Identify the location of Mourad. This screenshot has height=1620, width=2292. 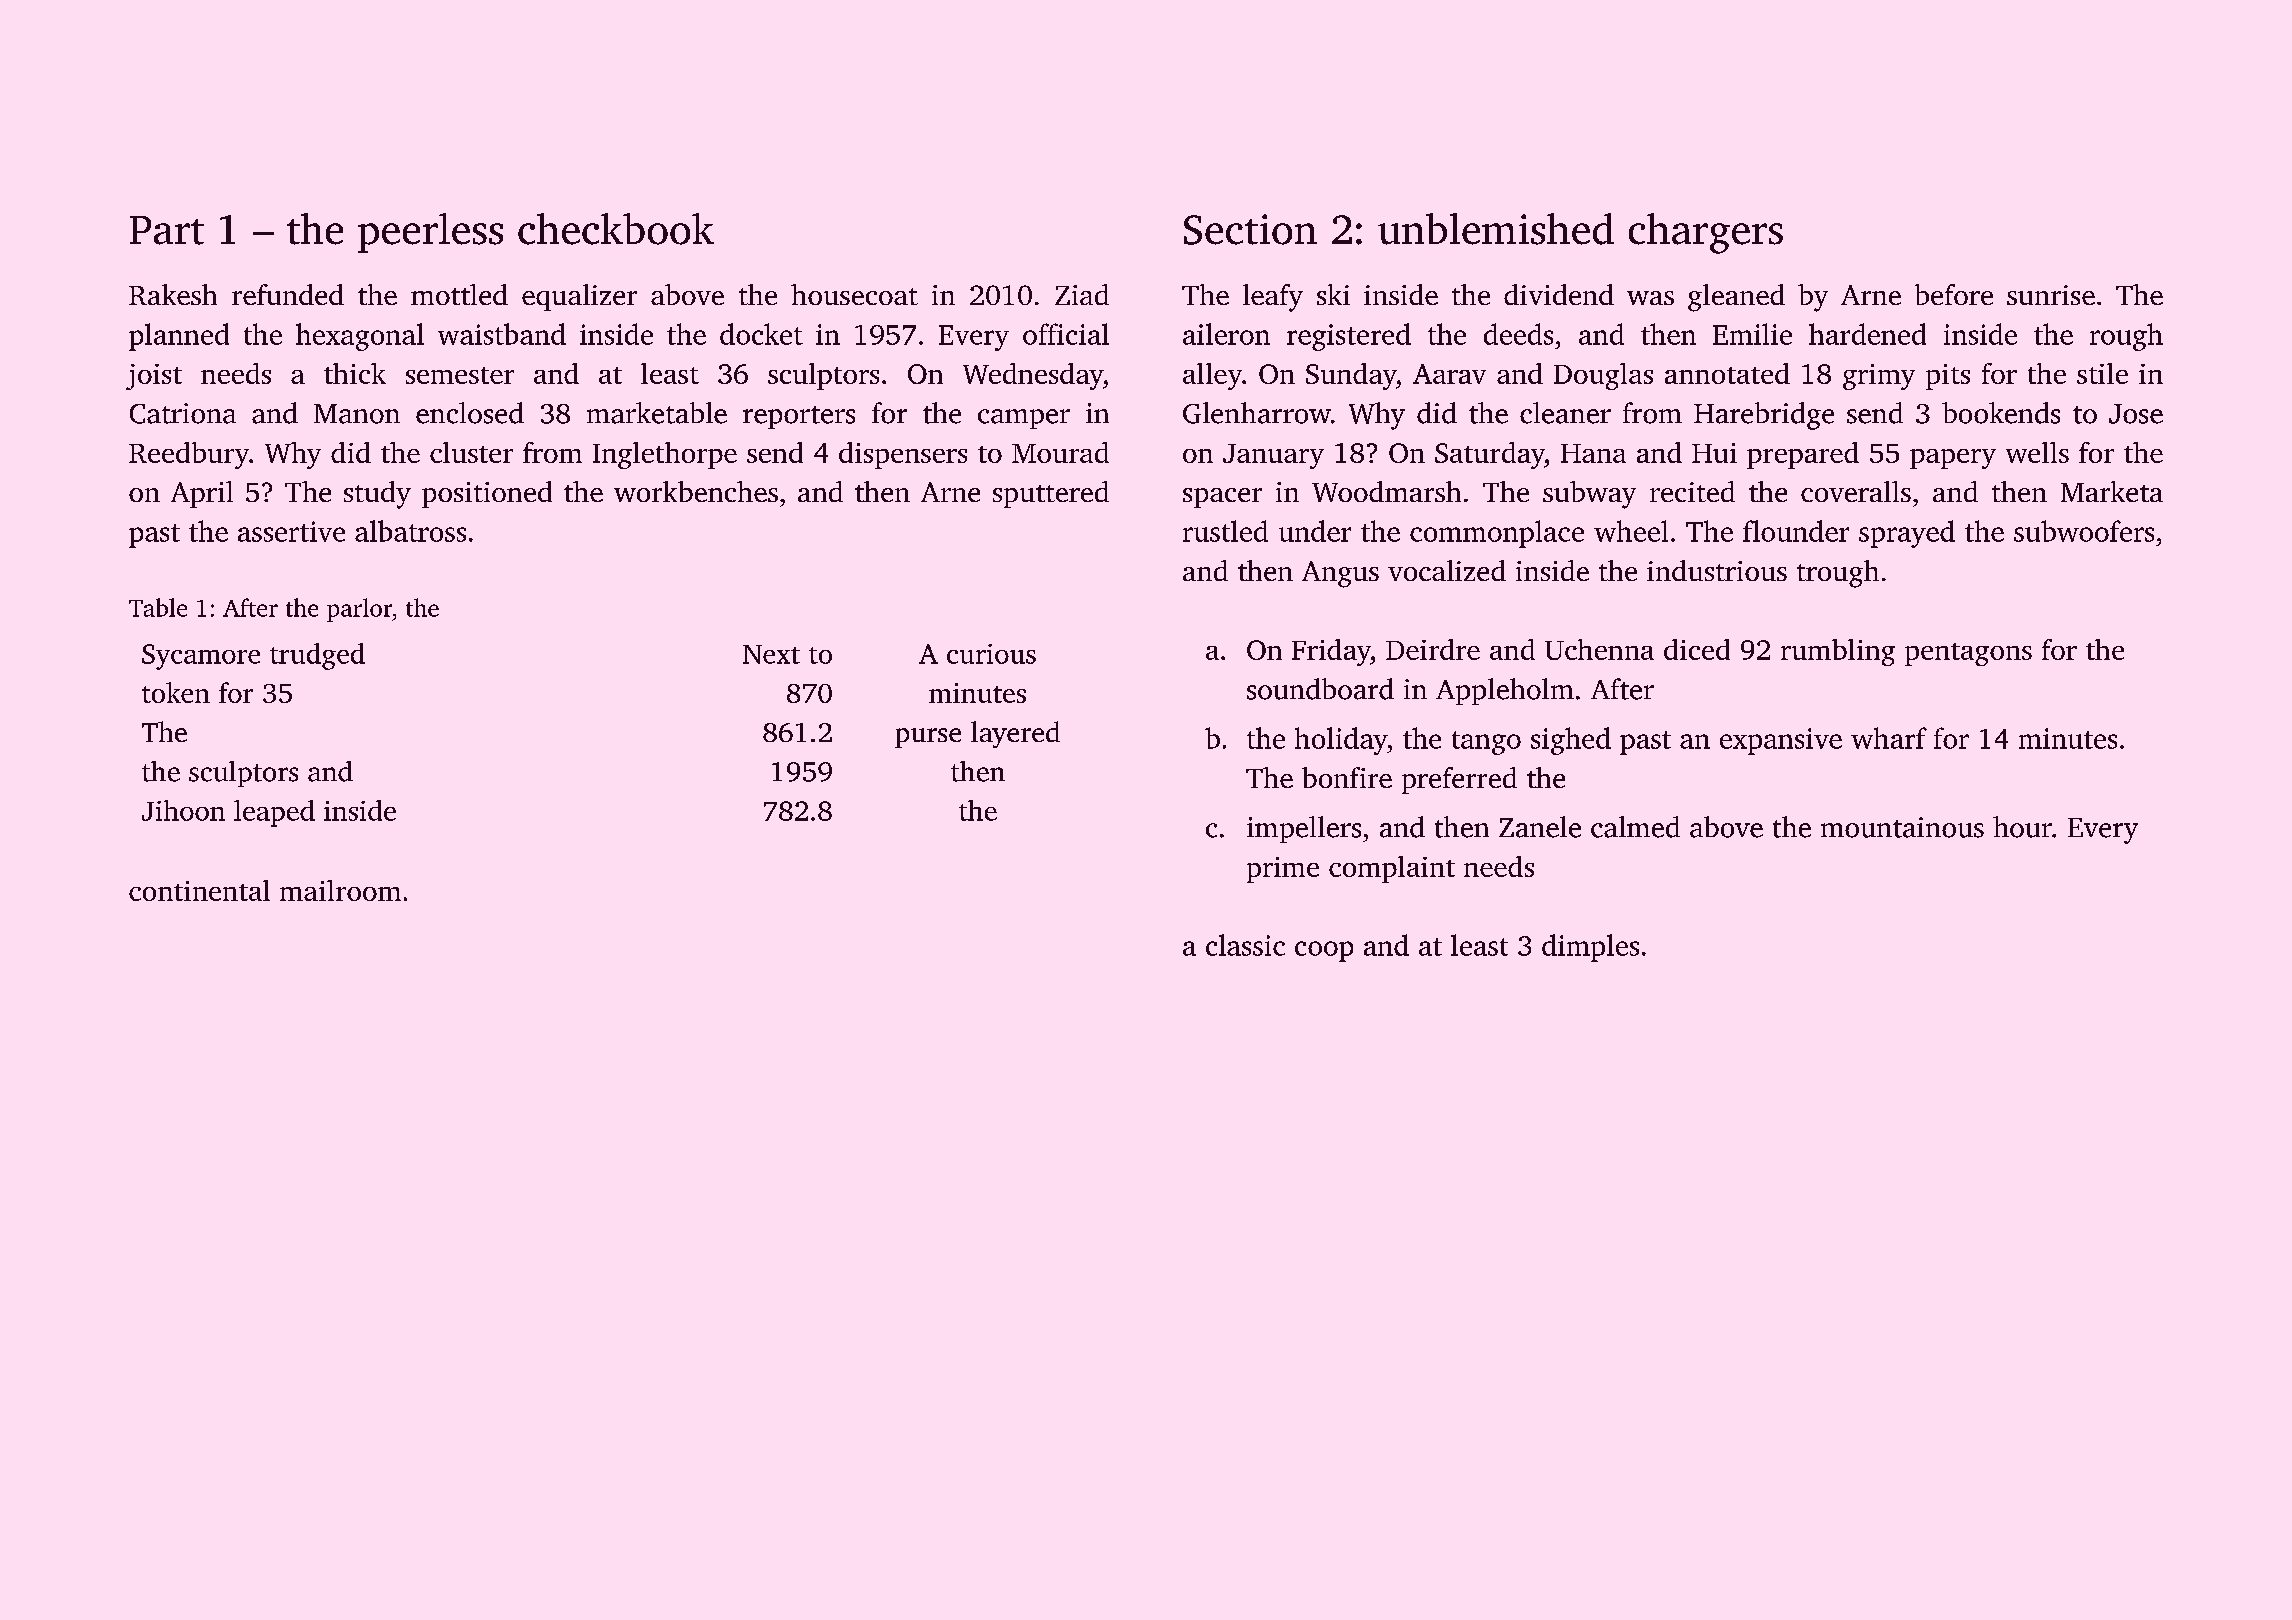
(1060, 452).
